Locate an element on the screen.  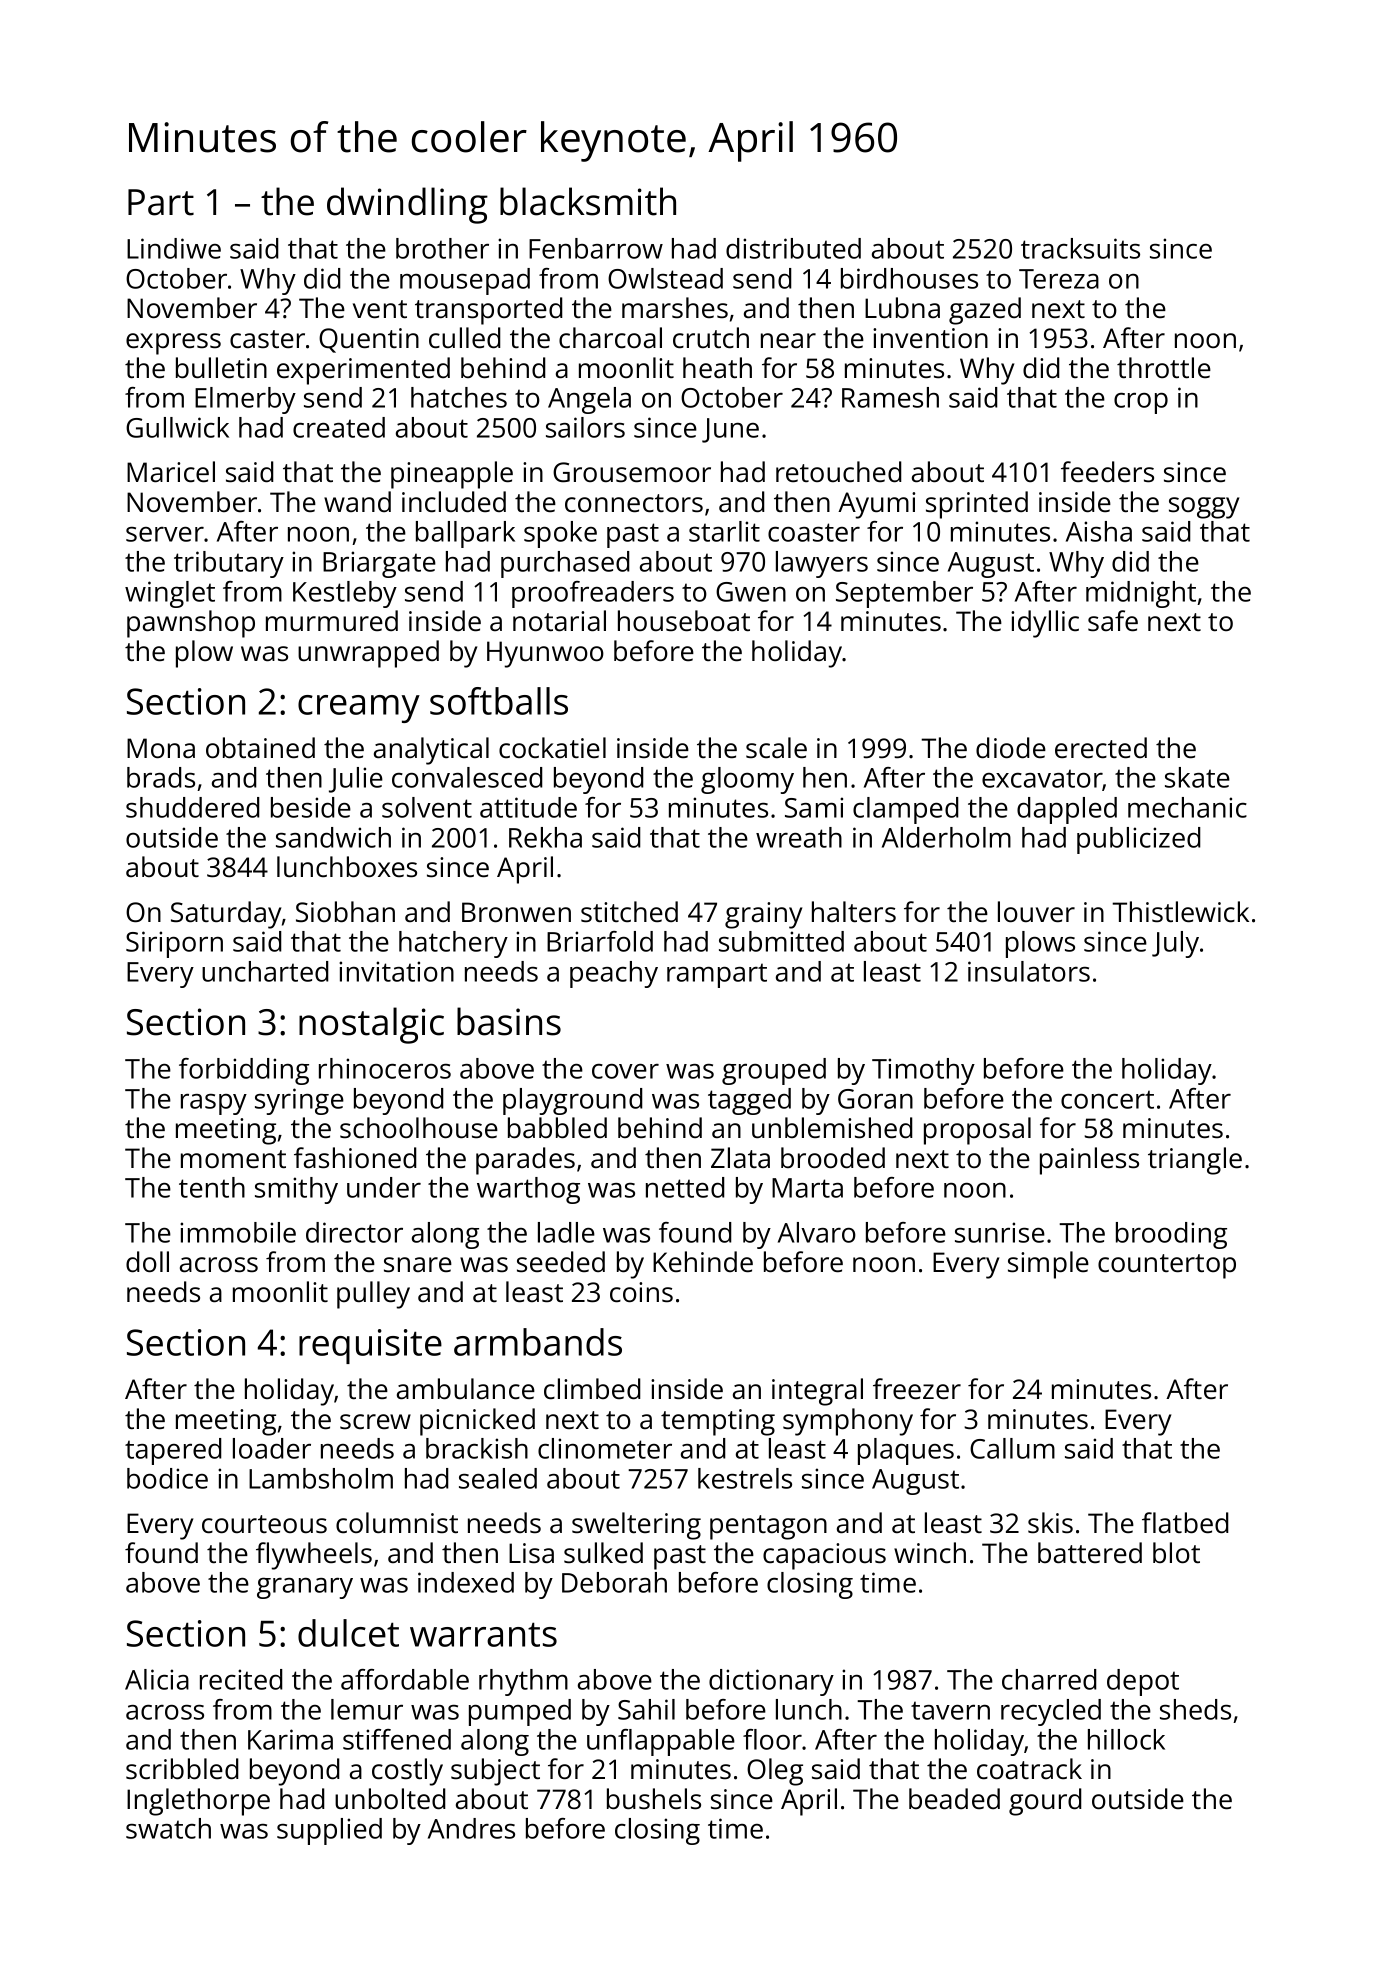
starlit is located at coordinates (724, 531).
